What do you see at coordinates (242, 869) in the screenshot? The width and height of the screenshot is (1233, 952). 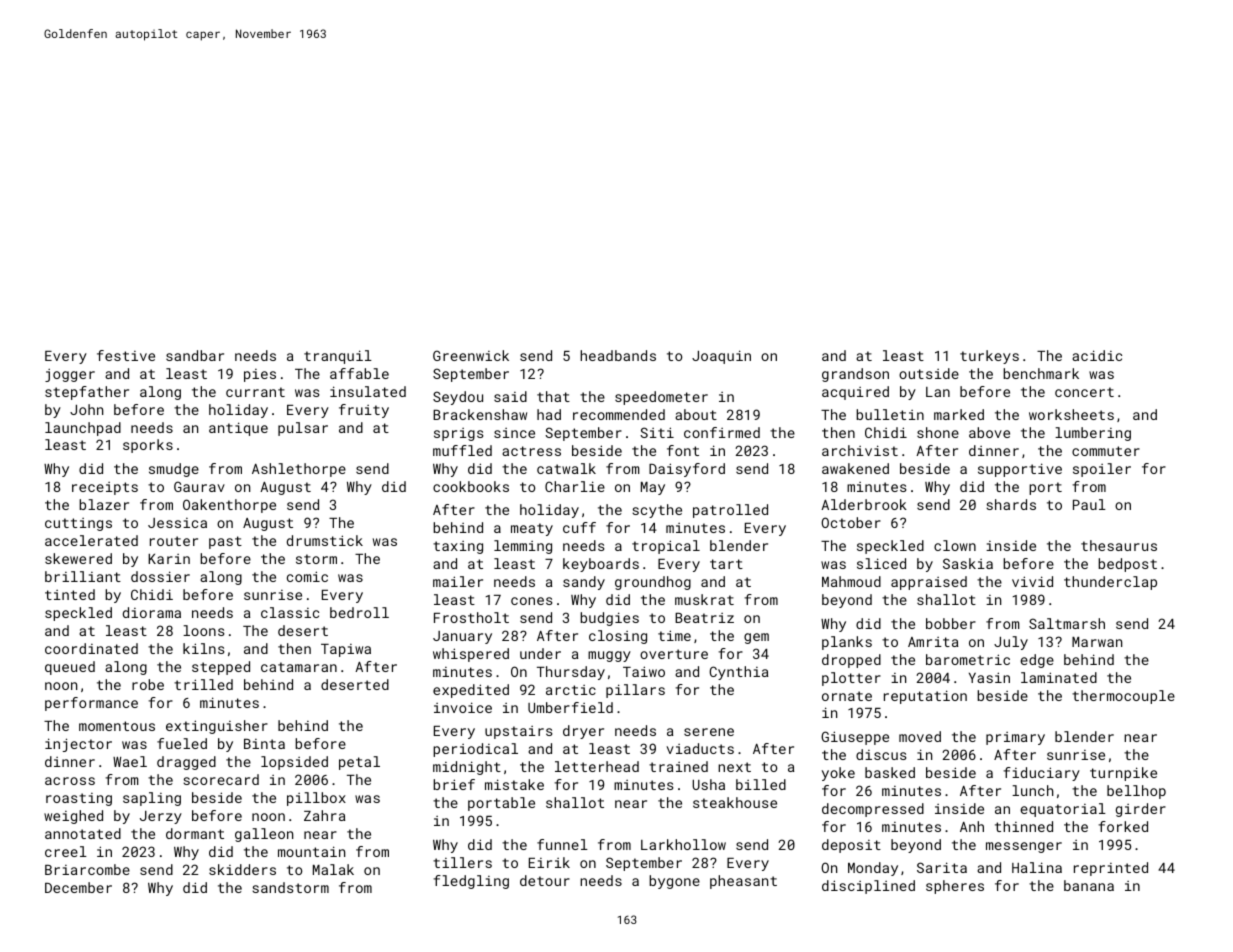 I see `skidders` at bounding box center [242, 869].
